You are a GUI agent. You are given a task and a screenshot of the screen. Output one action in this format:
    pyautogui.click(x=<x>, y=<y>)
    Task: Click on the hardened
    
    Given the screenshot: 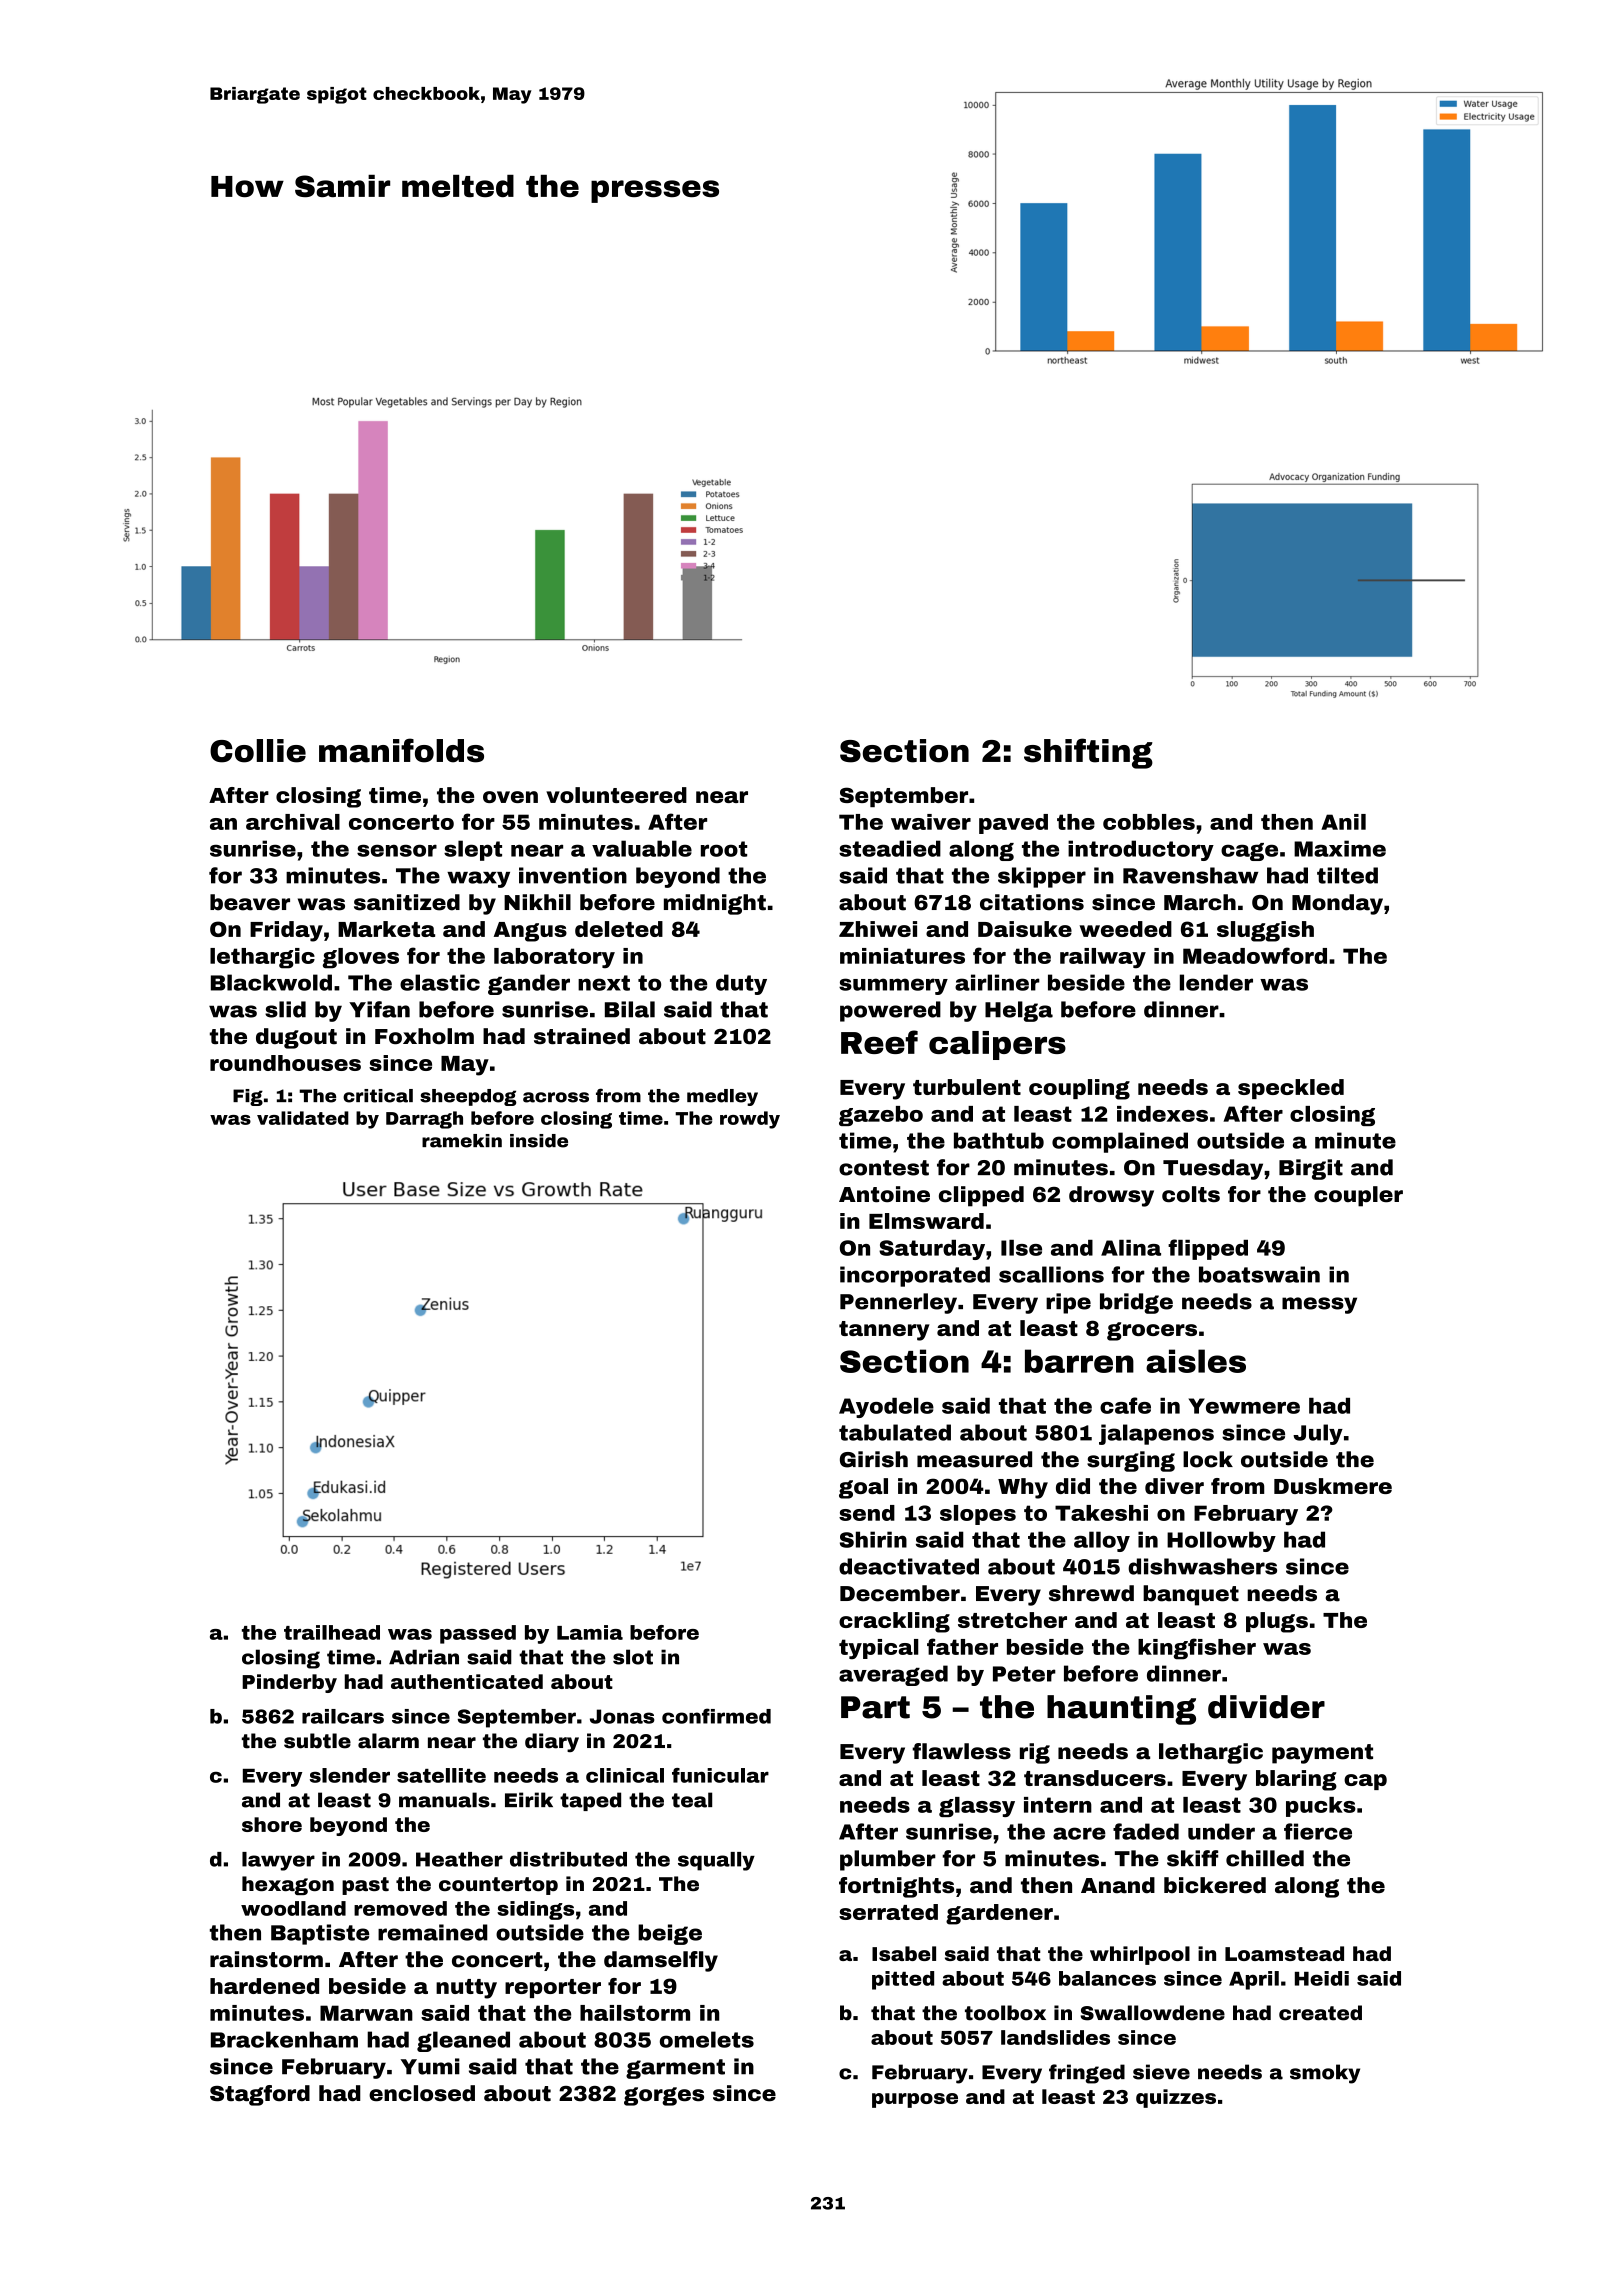 What is the action you would take?
    pyautogui.click(x=264, y=1986)
